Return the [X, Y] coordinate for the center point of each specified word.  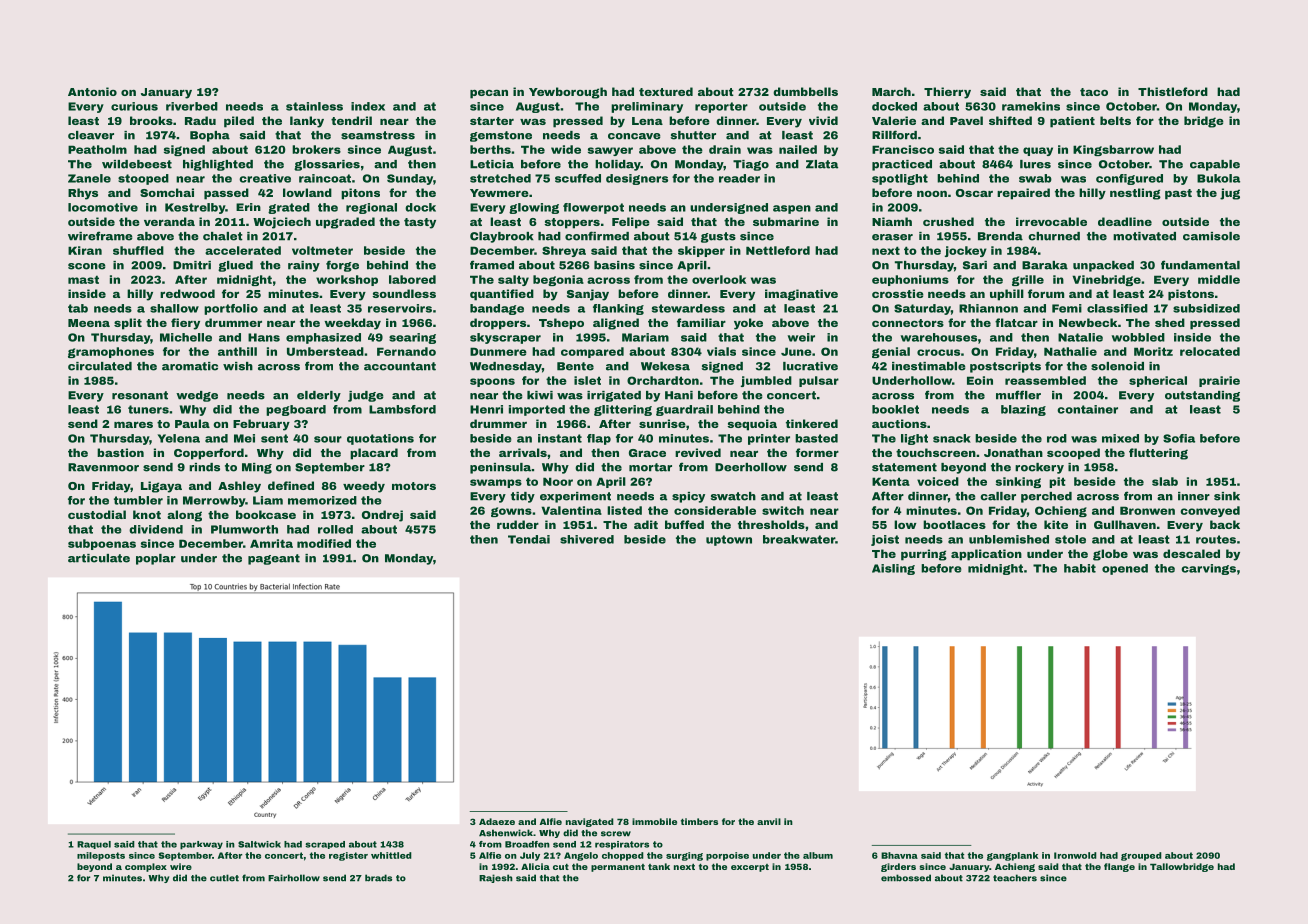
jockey [966, 251]
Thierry [947, 93]
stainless [314, 106]
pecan [489, 94]
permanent [618, 868]
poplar [156, 559]
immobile [654, 821]
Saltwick [259, 844]
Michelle [186, 337]
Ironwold [1075, 855]
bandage [497, 309]
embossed [906, 878]
